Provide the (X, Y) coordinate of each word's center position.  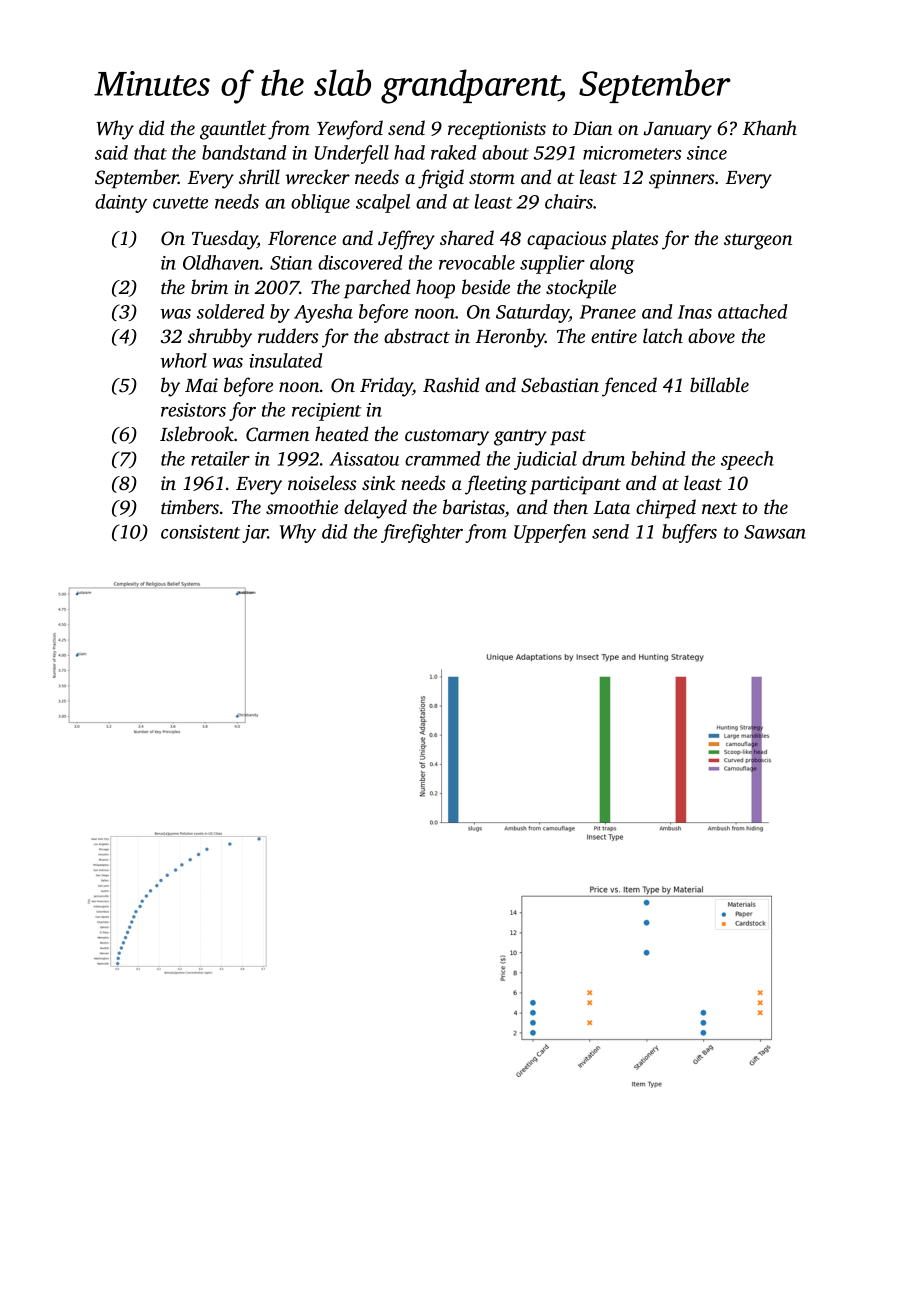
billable (719, 384)
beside (486, 286)
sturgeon (758, 241)
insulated (286, 360)
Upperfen (550, 533)
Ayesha (323, 313)
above (711, 335)
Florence (302, 237)
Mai (201, 385)
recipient (326, 412)
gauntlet (233, 130)
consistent (200, 532)
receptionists (497, 130)
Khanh (769, 128)
